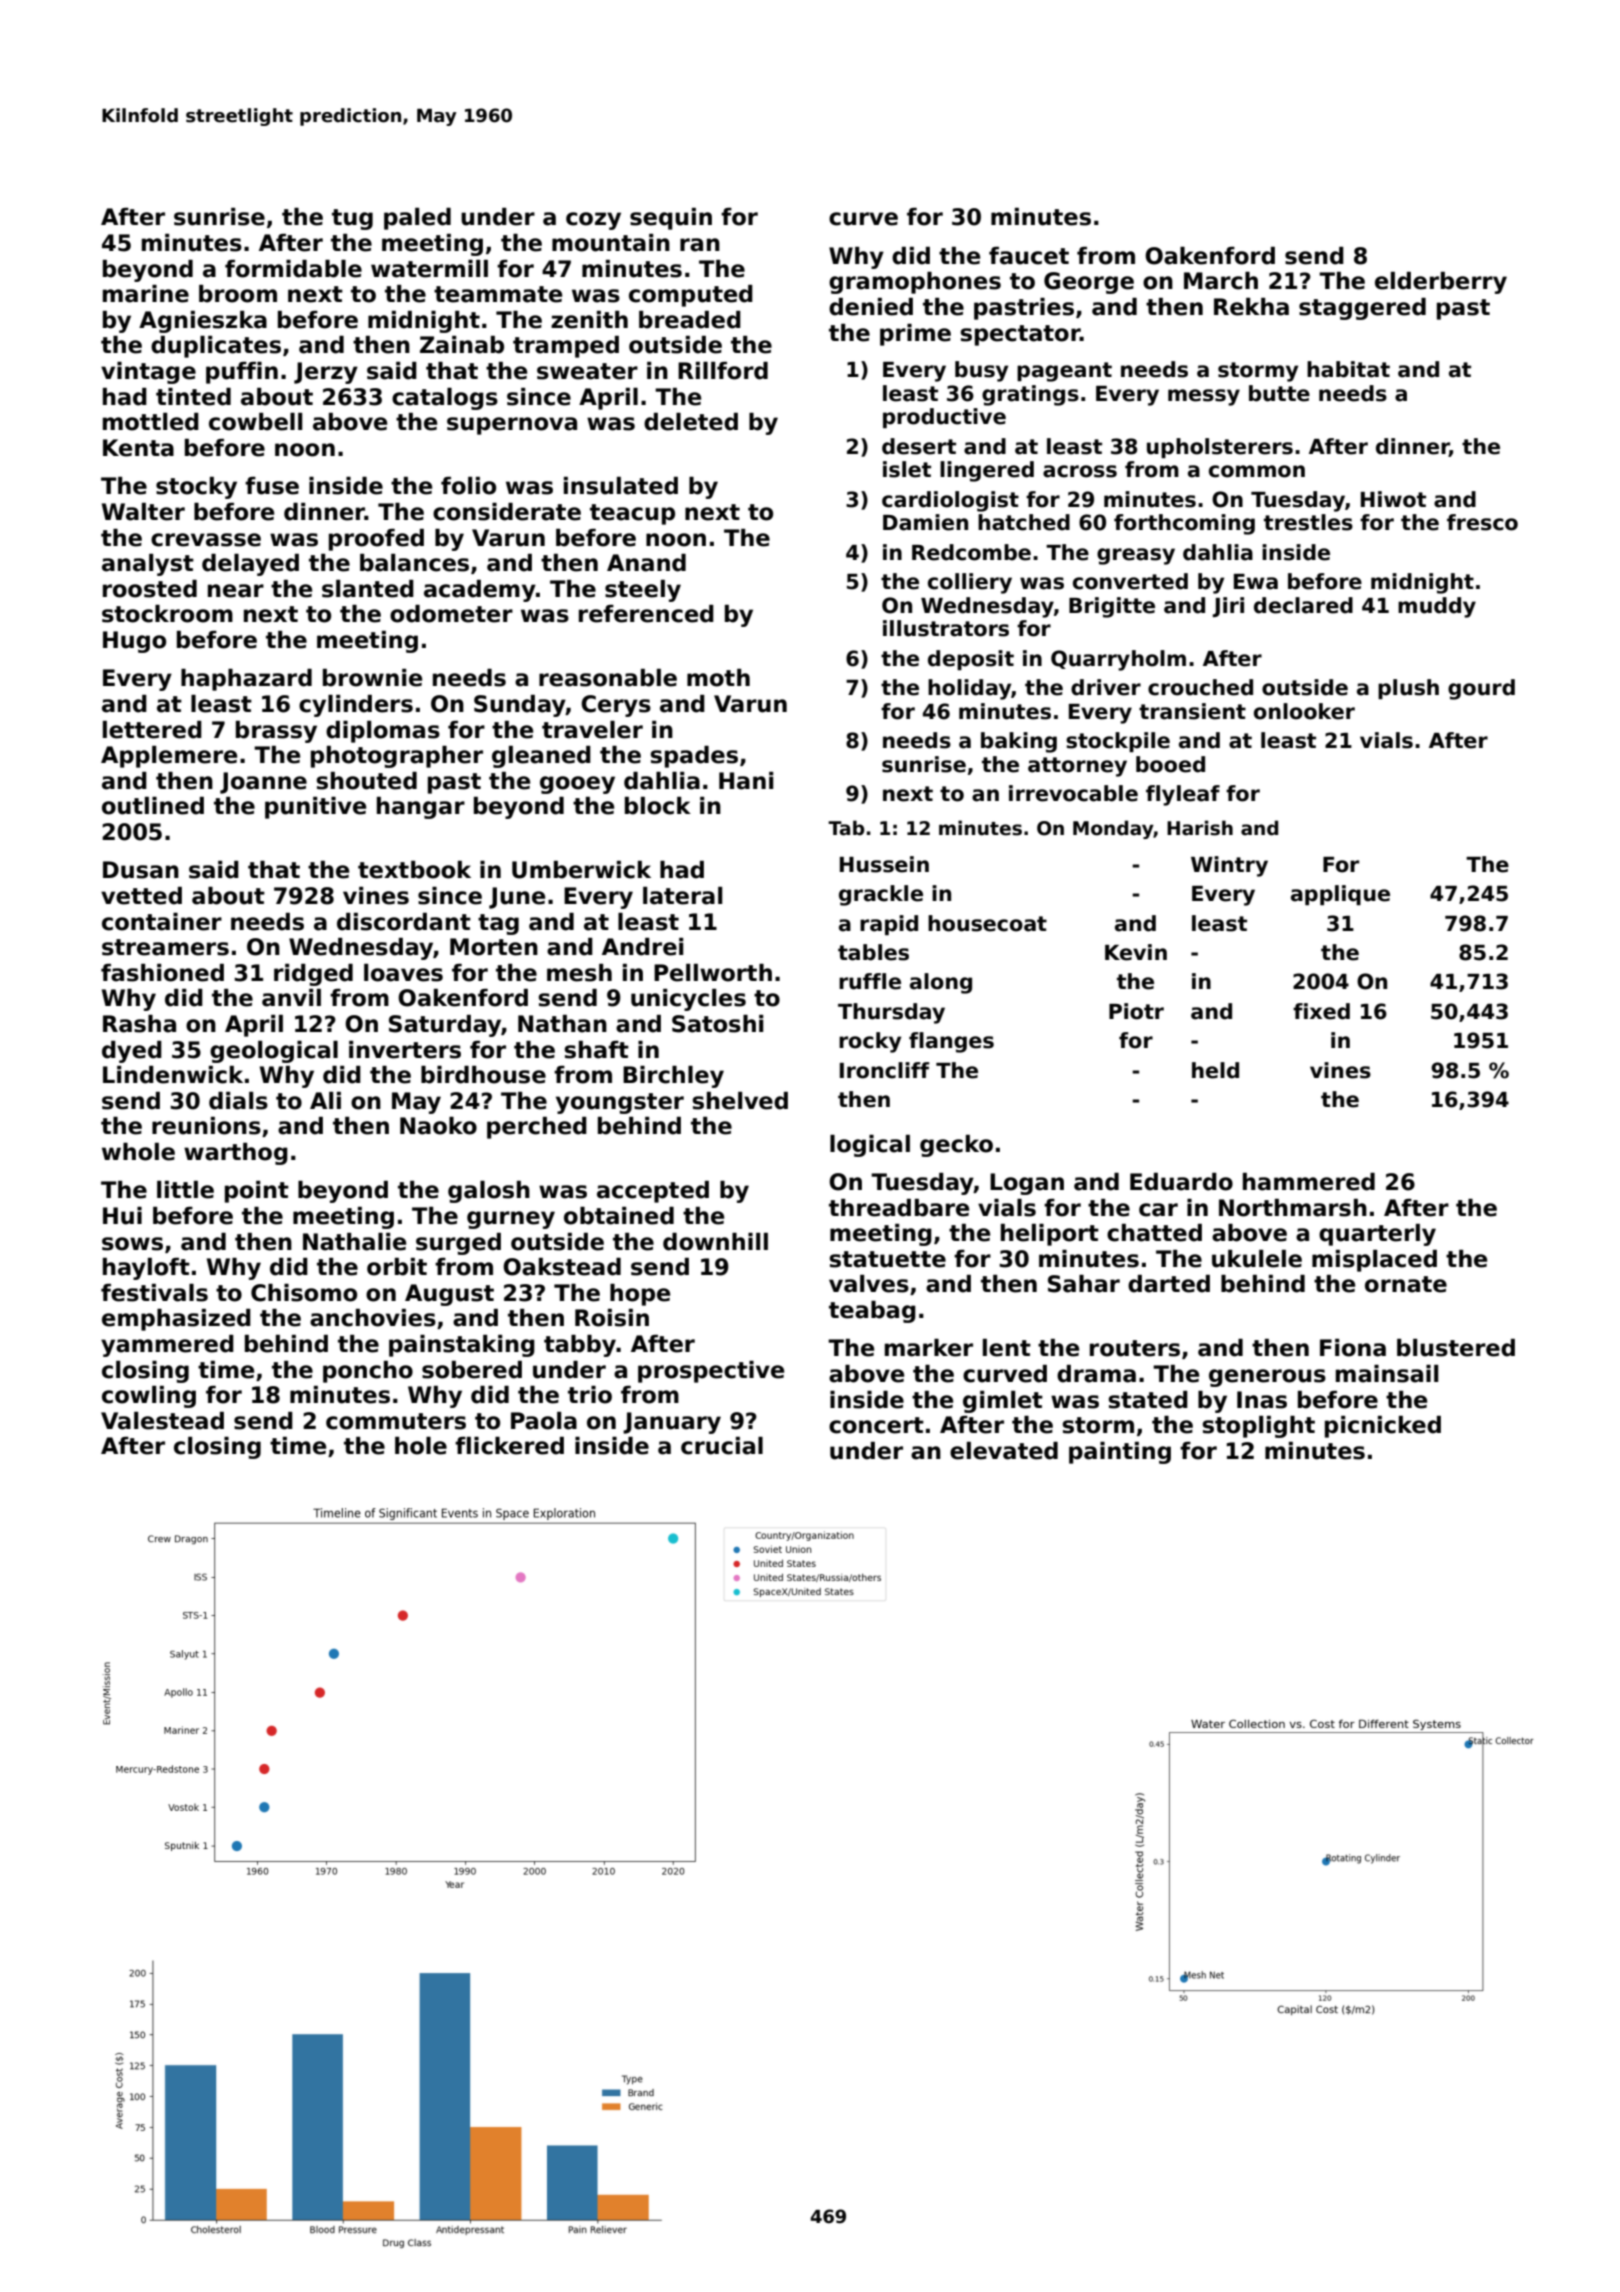 This page has height=2292, width=1620. Describe the element at coordinates (876, 1425) in the page. I see `concert` at that location.
